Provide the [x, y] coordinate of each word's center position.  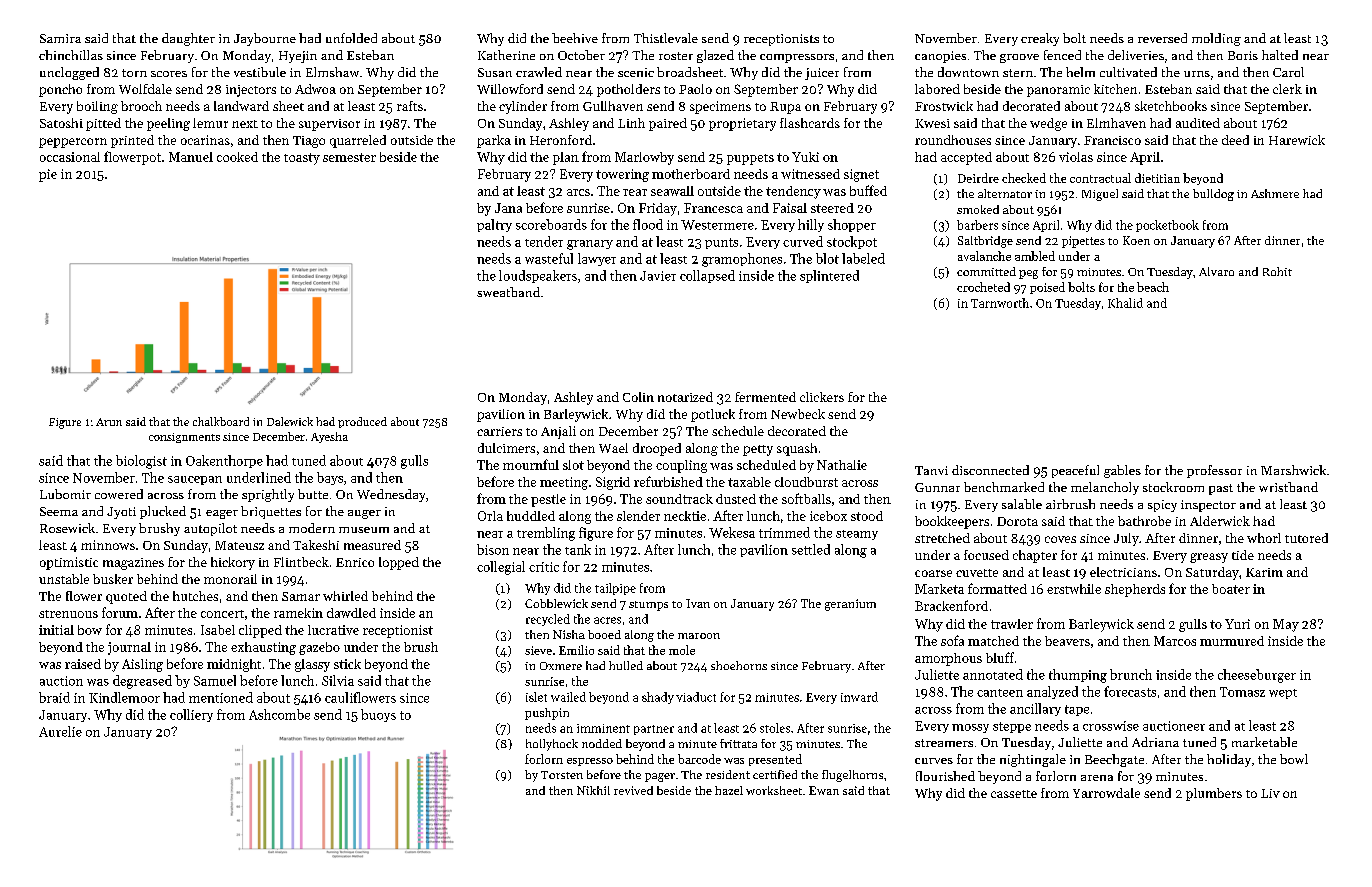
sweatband [508, 292]
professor [1214, 471]
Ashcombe [279, 714]
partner [654, 730]
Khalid [1125, 303]
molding [1216, 39]
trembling [546, 534]
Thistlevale [666, 38]
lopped [399, 563]
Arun [109, 422]
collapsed [707, 276]
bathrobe [1144, 521]
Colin [638, 397]
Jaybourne [265, 39]
